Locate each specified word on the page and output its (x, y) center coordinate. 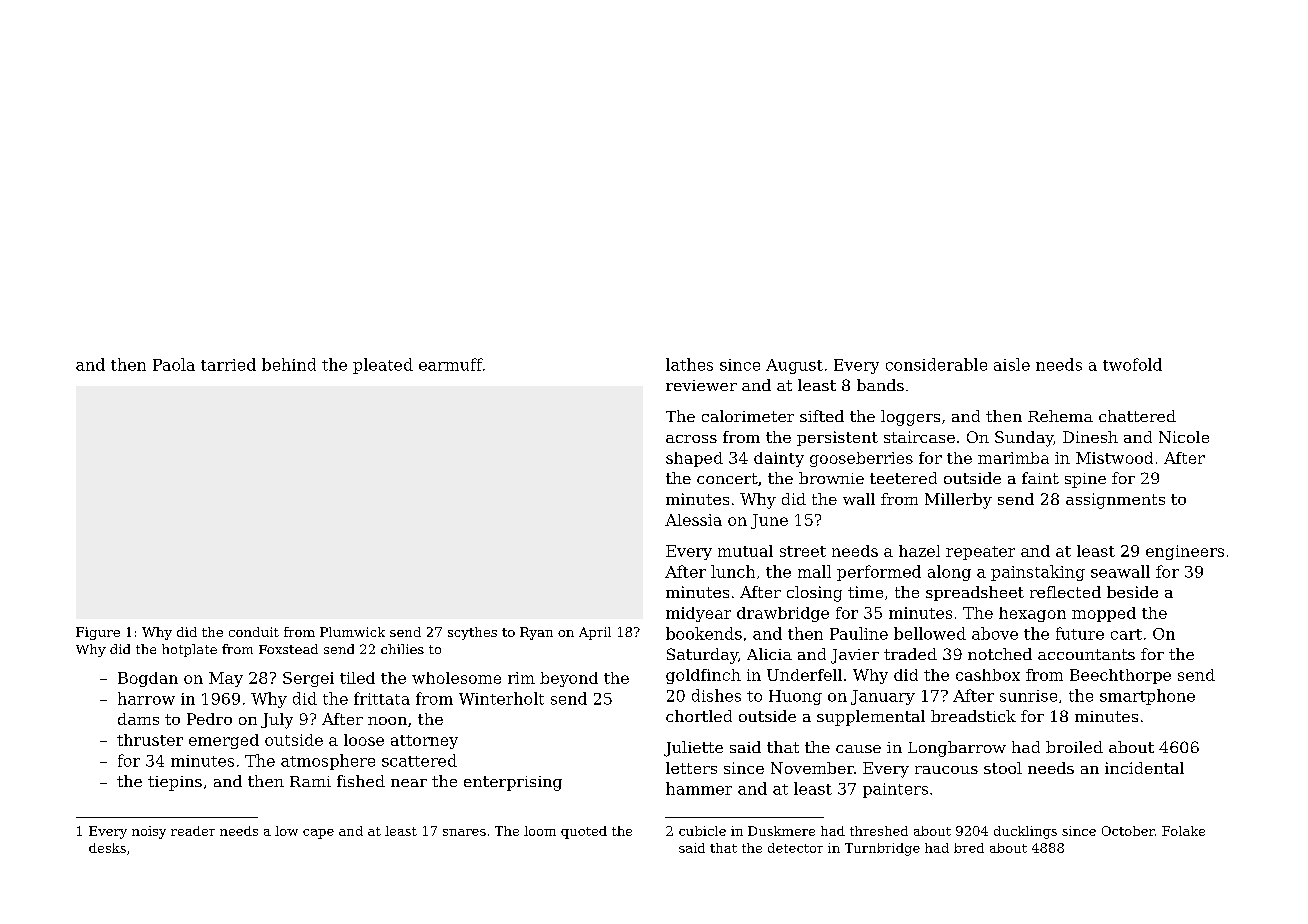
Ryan (536, 633)
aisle (1012, 364)
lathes (689, 364)
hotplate (189, 650)
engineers (1185, 552)
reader (193, 831)
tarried (228, 364)
